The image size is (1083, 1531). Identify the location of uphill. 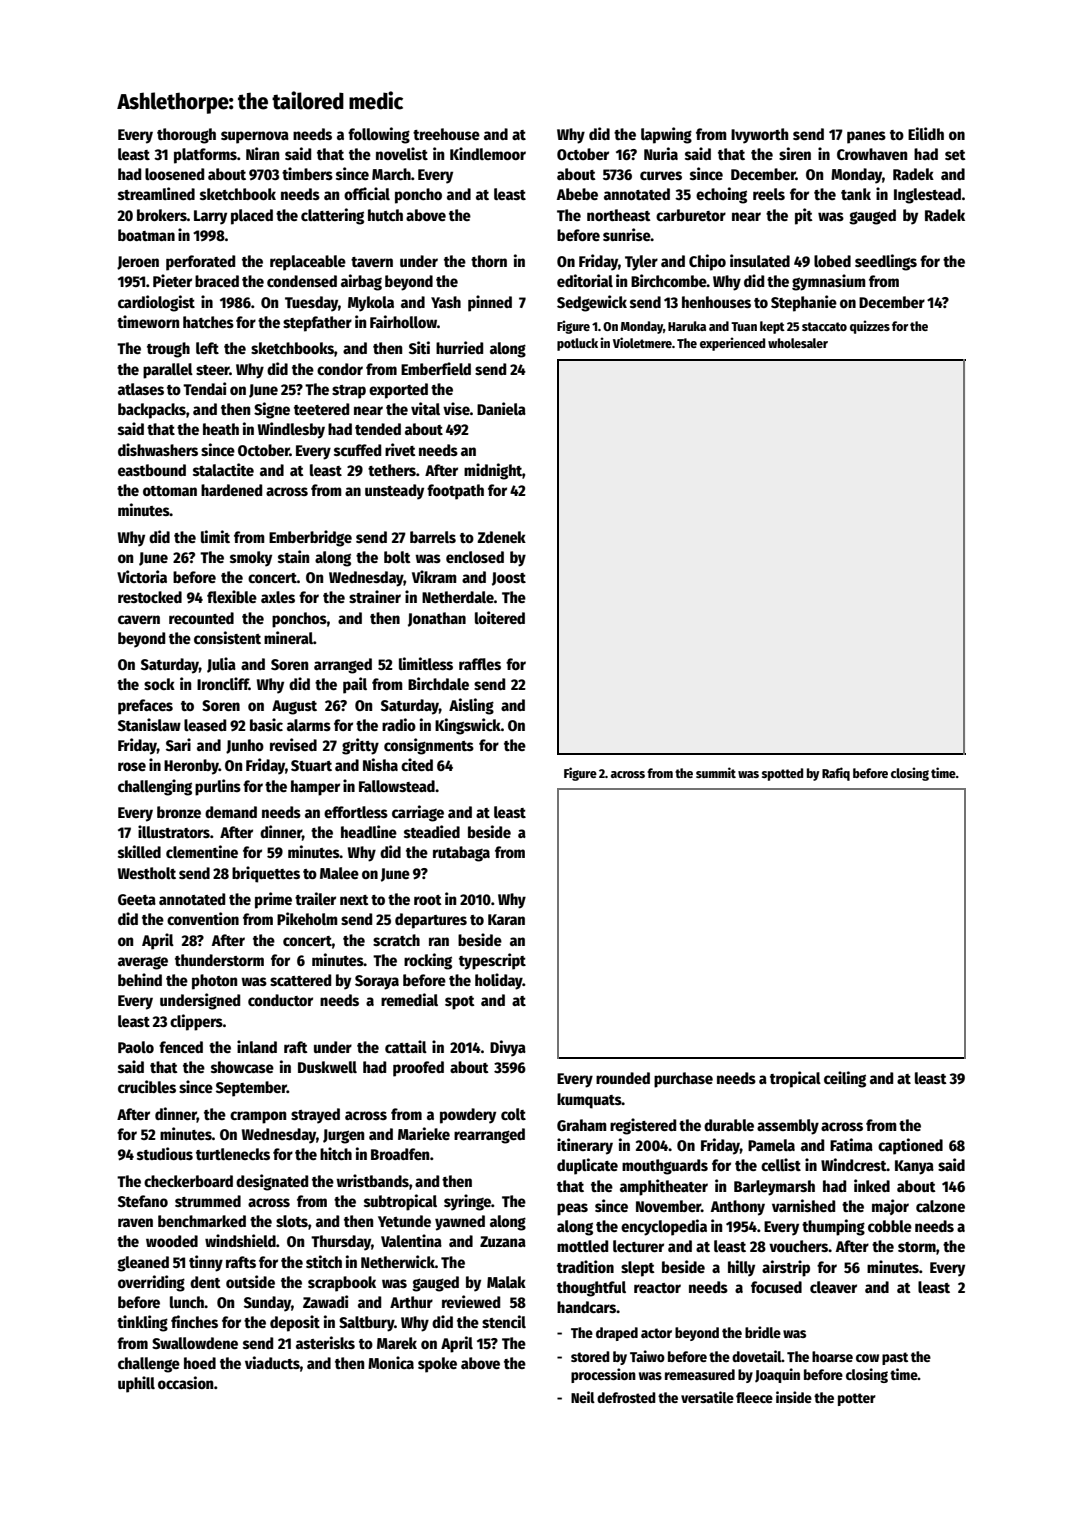
(136, 1384).
